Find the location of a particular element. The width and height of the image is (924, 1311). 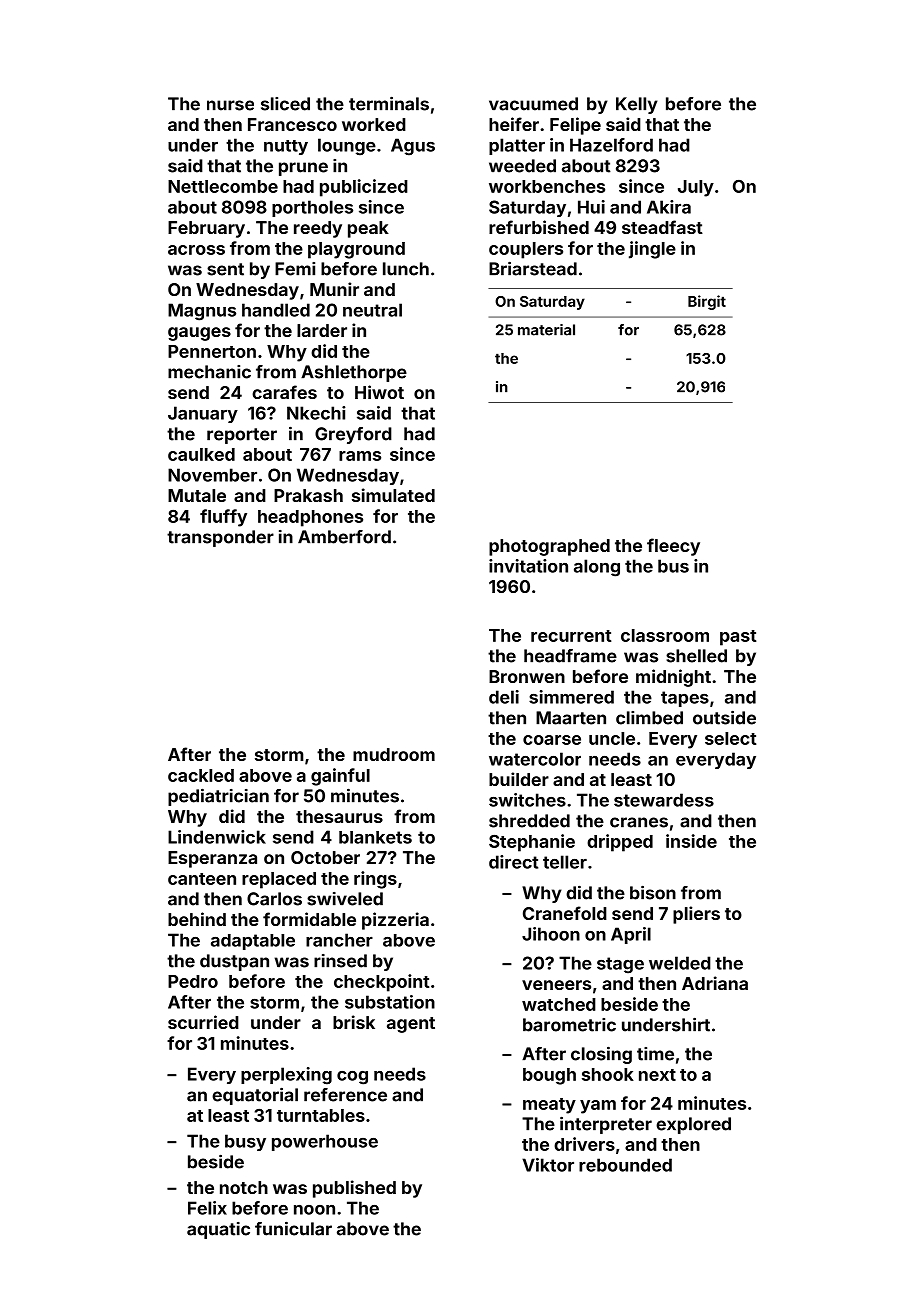

fleecy is located at coordinates (673, 547).
